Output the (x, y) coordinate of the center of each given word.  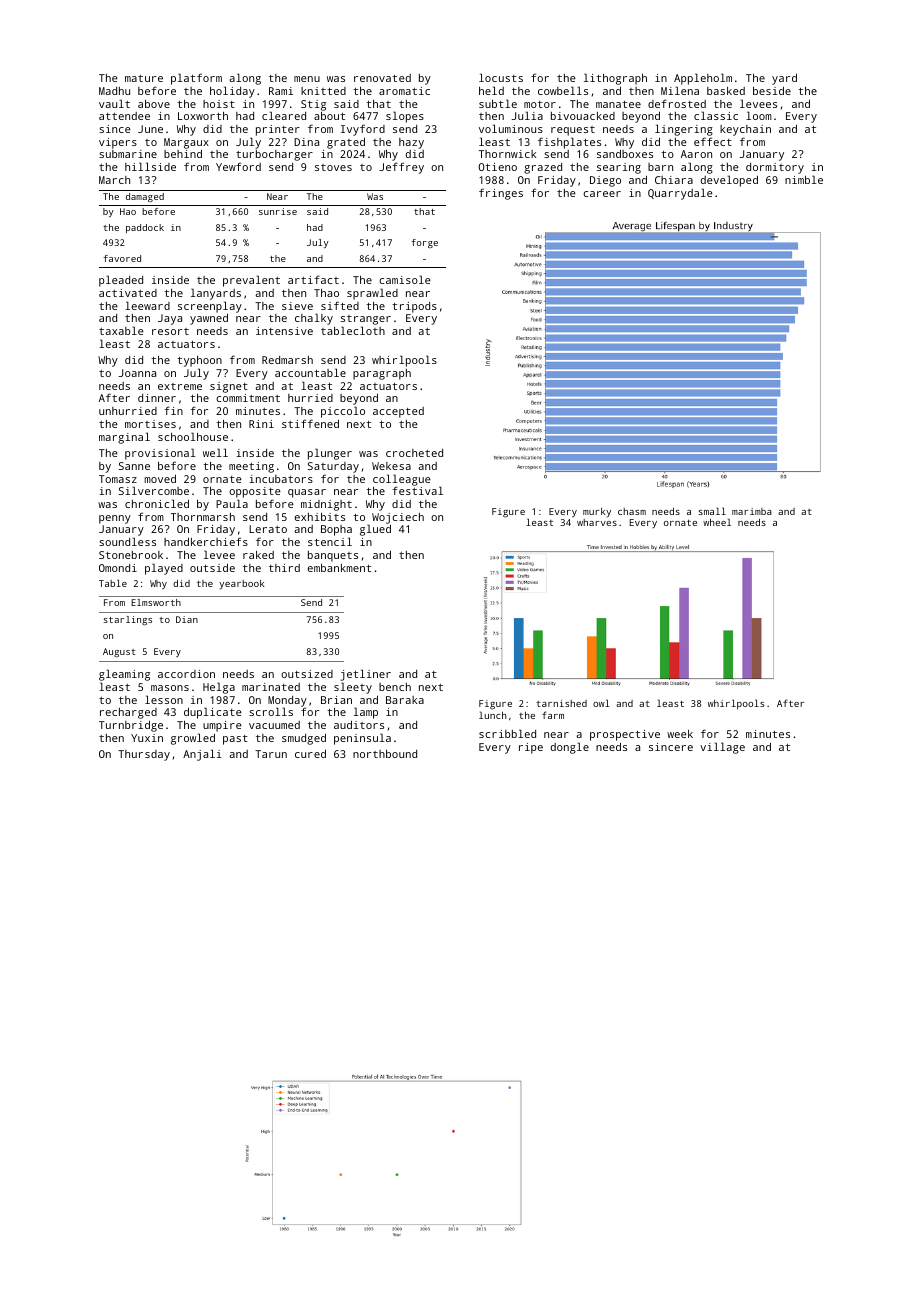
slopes (405, 117)
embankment (339, 568)
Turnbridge (131, 726)
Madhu (114, 91)
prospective (625, 735)
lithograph (615, 79)
